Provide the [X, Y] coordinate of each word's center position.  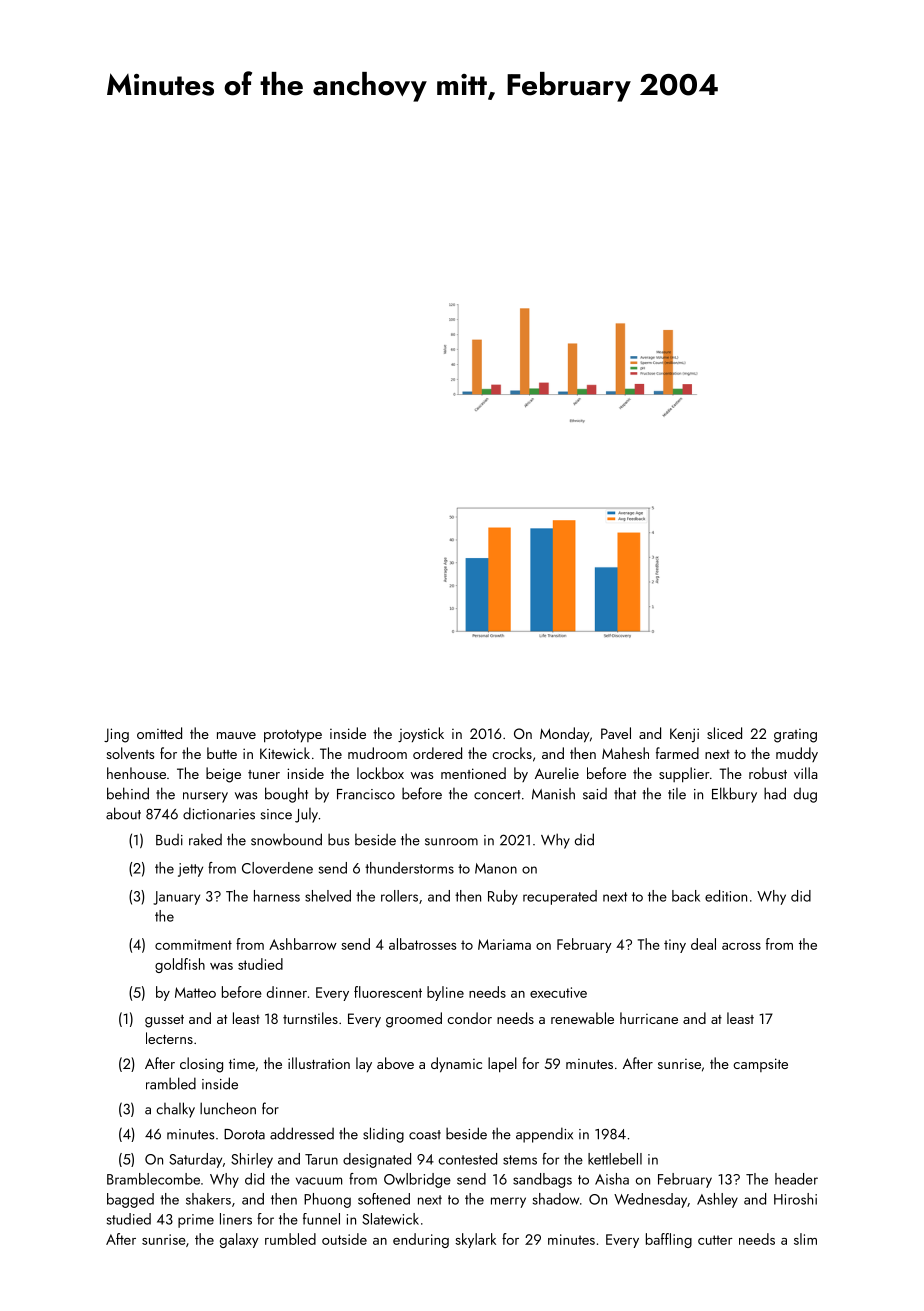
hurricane [649, 1018]
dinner [287, 992]
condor [469, 1018]
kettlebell [615, 1159]
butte [222, 753]
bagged [130, 1200]
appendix [544, 1135]
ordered [437, 753]
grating [795, 736]
